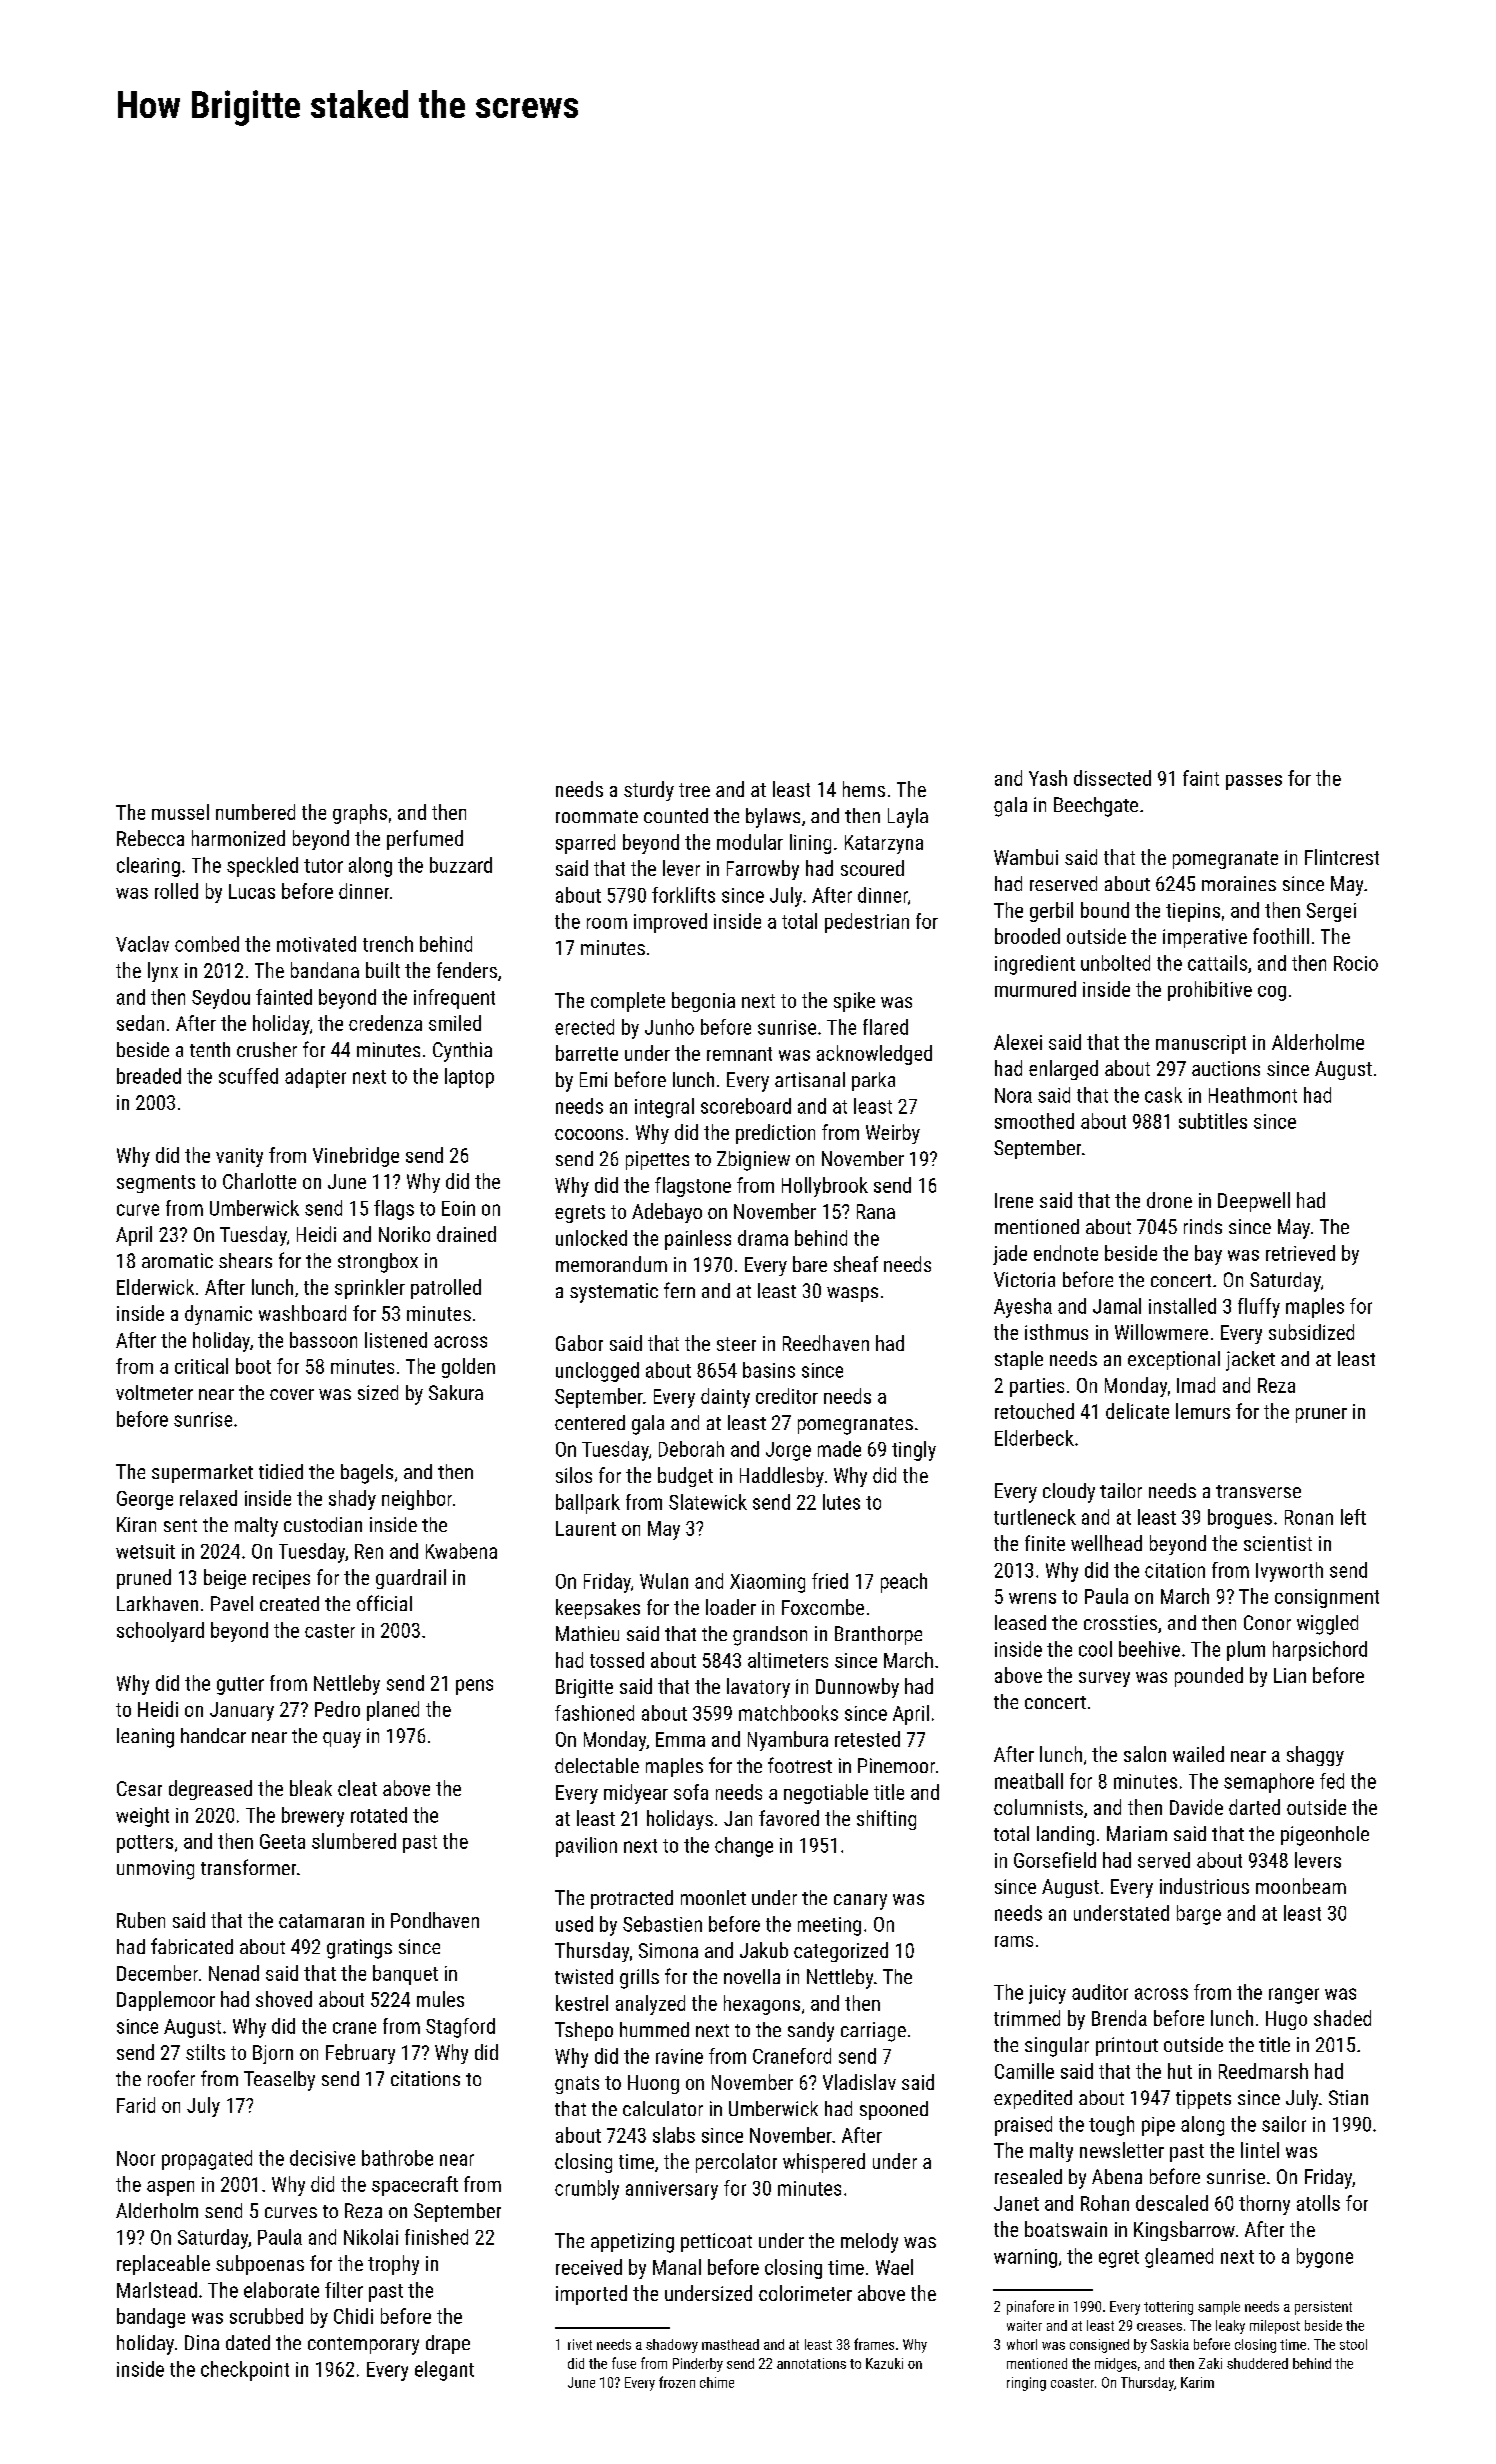 This screenshot has width=1496, height=2464. What do you see at coordinates (255, 812) in the screenshot?
I see `numbered` at bounding box center [255, 812].
